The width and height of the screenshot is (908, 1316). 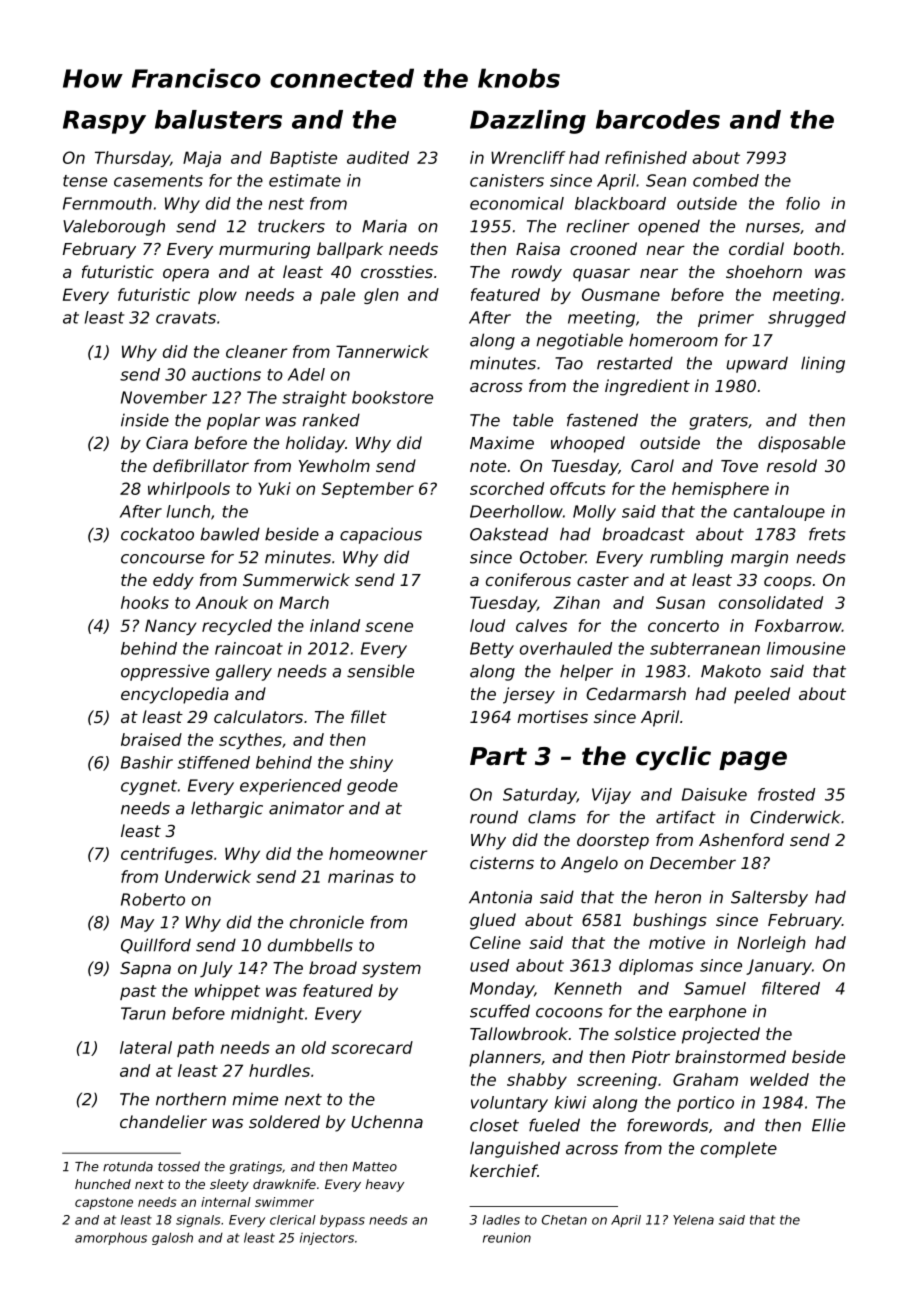 I want to click on scorched, so click(x=507, y=488).
